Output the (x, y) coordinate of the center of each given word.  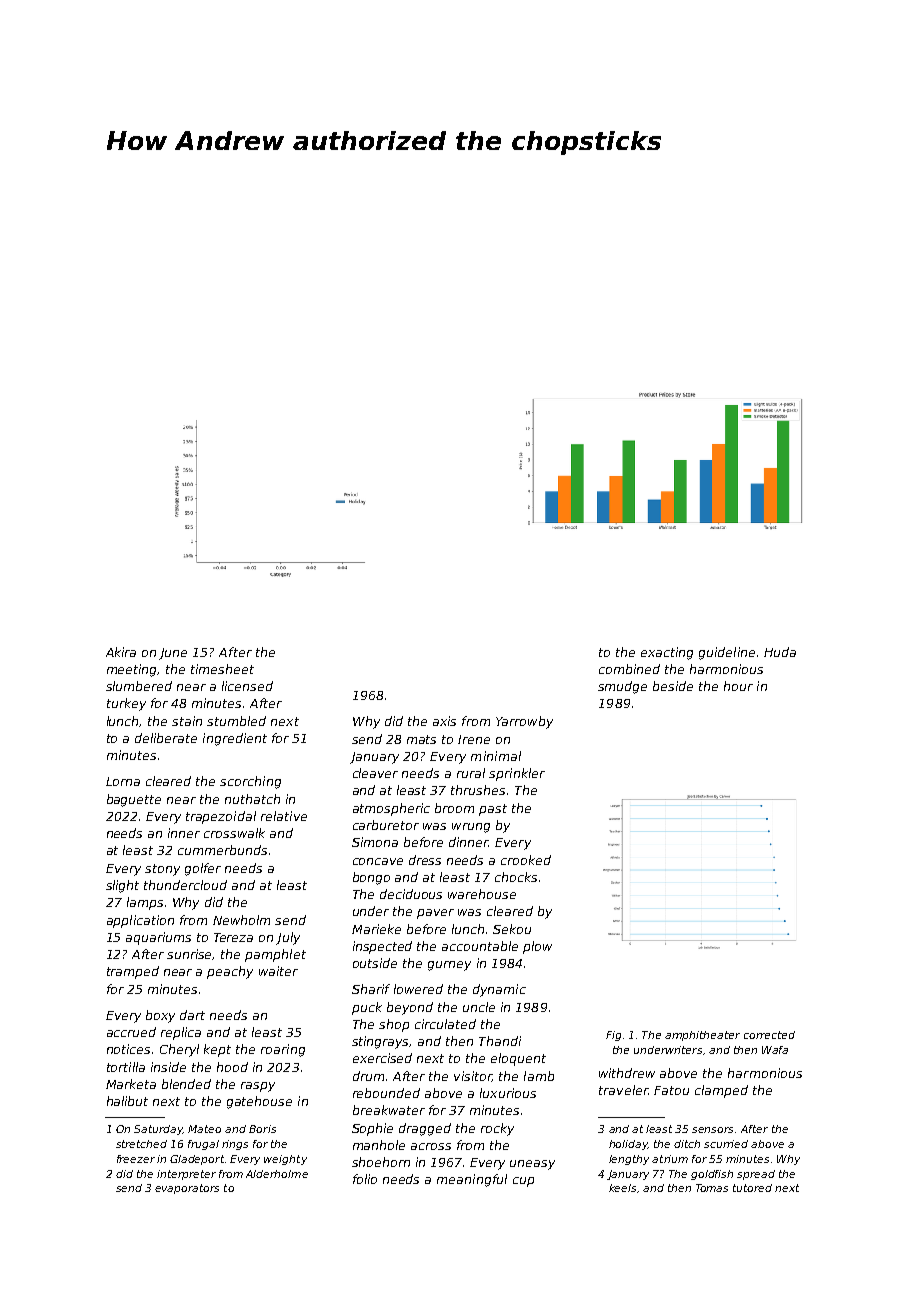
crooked (526, 860)
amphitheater (702, 1036)
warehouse (482, 894)
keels (622, 1188)
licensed (247, 686)
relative (284, 816)
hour (738, 686)
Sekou (512, 929)
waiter (278, 971)
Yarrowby (524, 722)
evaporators (187, 1189)
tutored (752, 1188)
